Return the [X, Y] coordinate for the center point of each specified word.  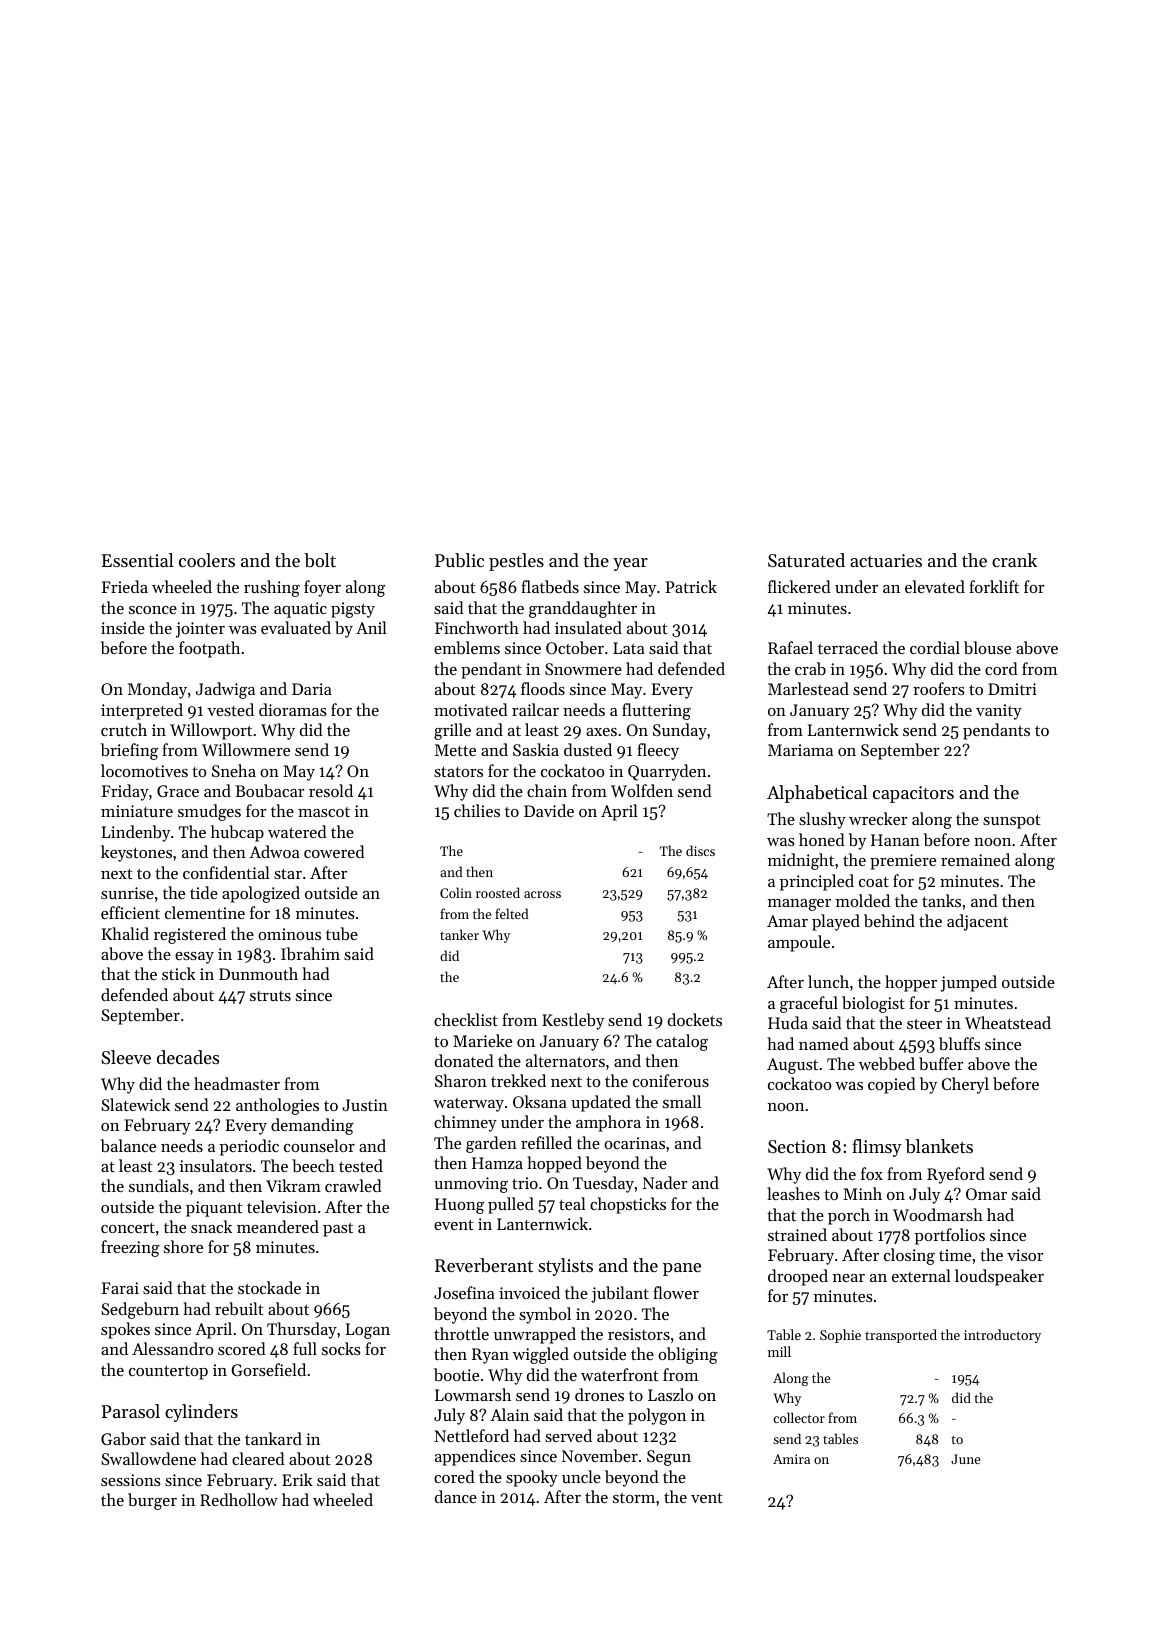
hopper [911, 983]
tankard [273, 1438]
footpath [209, 649]
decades [188, 1057]
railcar [535, 709]
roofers [939, 688]
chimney [465, 1123]
